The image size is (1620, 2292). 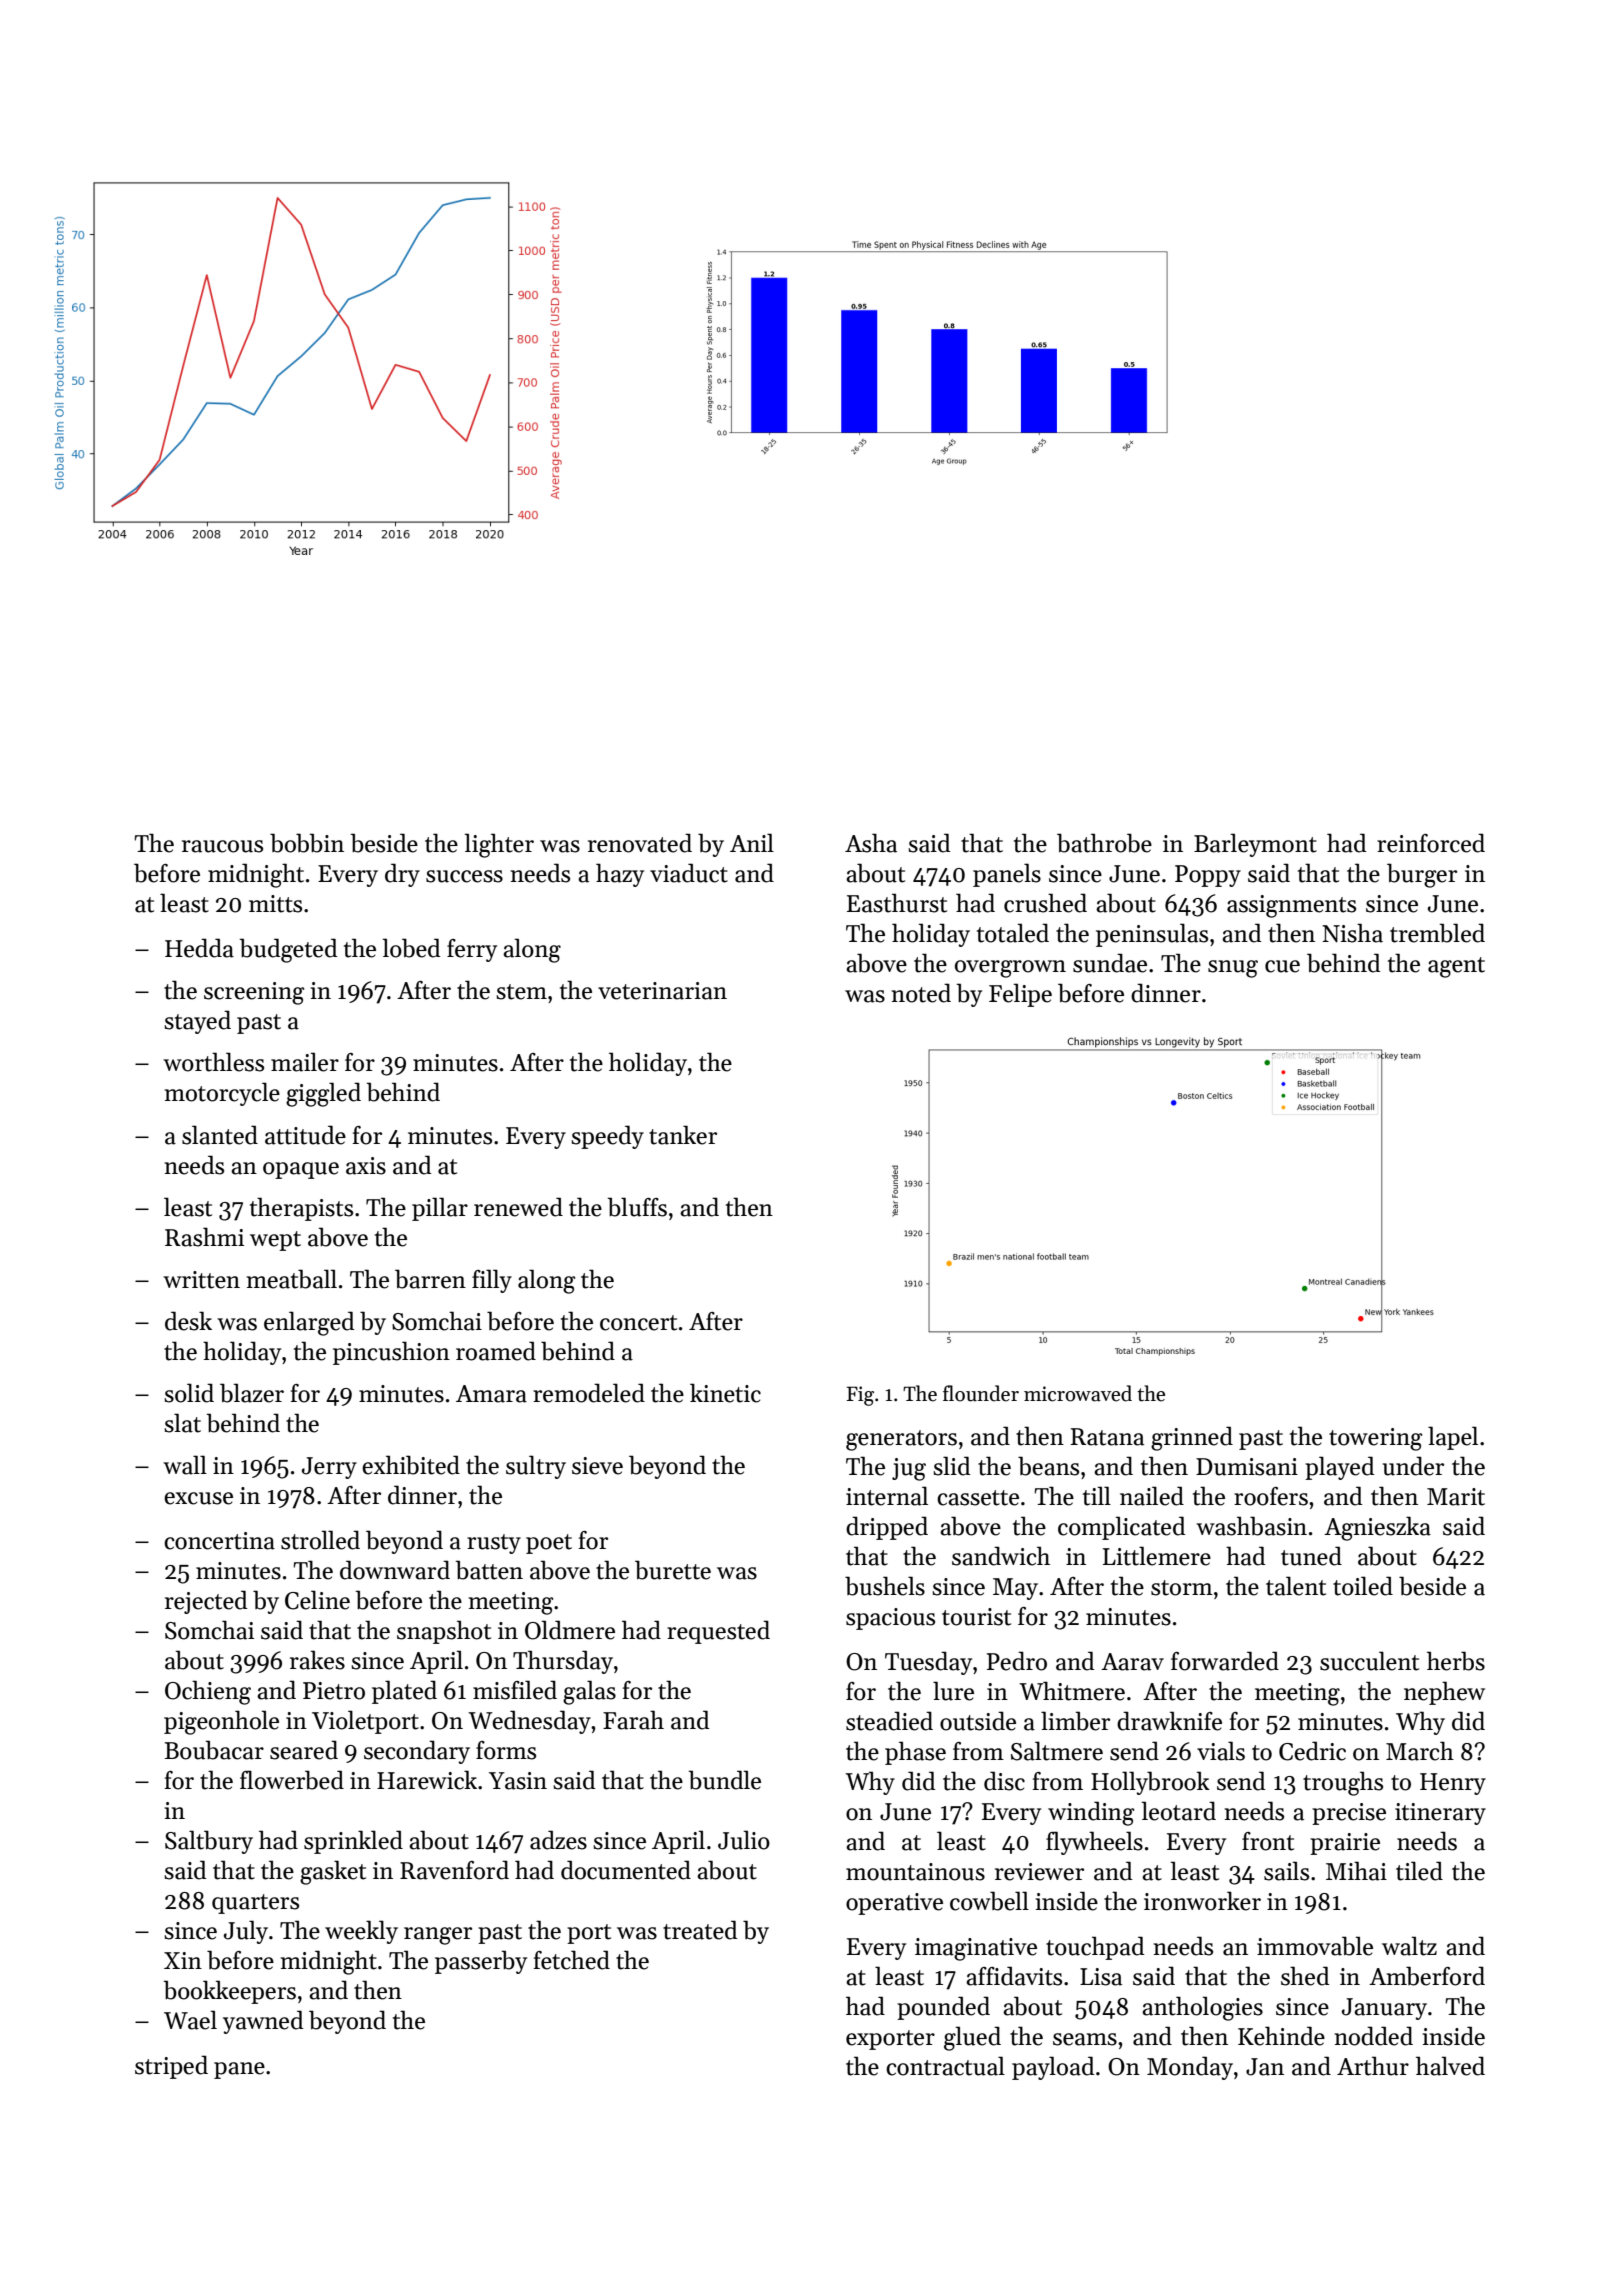 What do you see at coordinates (1375, 1439) in the screenshot?
I see `towering` at bounding box center [1375, 1439].
